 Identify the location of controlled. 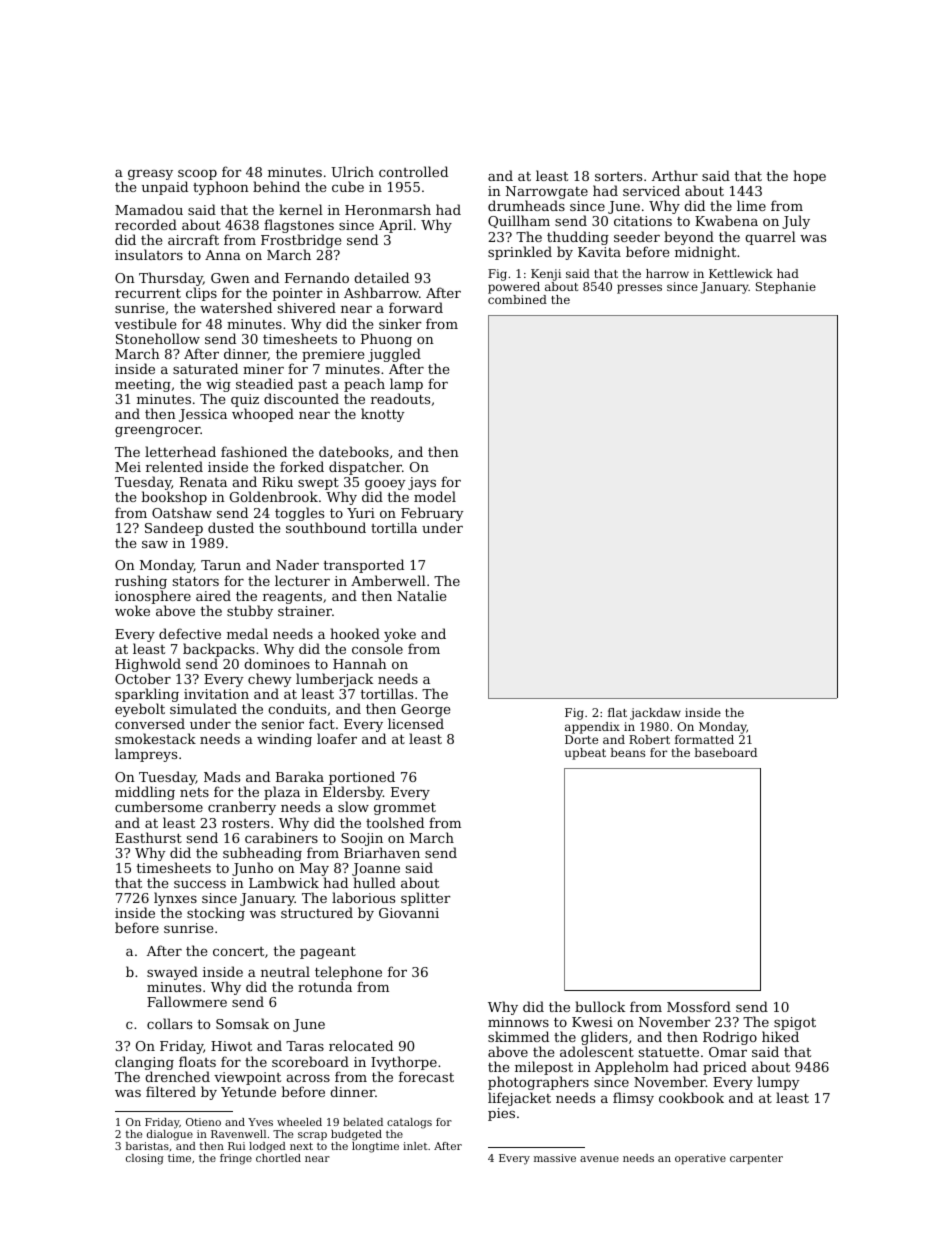
(413, 171).
